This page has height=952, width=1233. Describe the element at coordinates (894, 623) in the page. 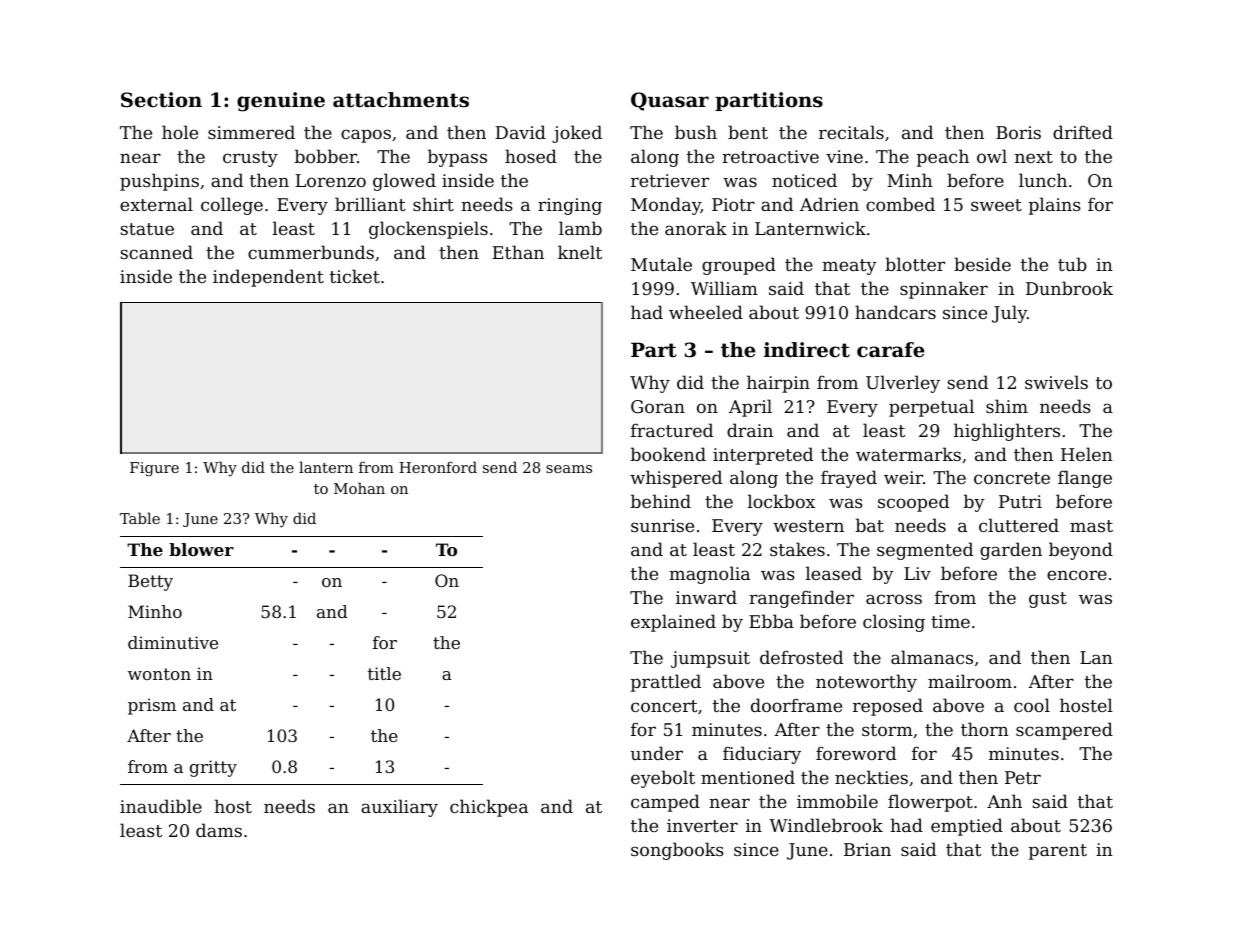

I see `closing` at that location.
